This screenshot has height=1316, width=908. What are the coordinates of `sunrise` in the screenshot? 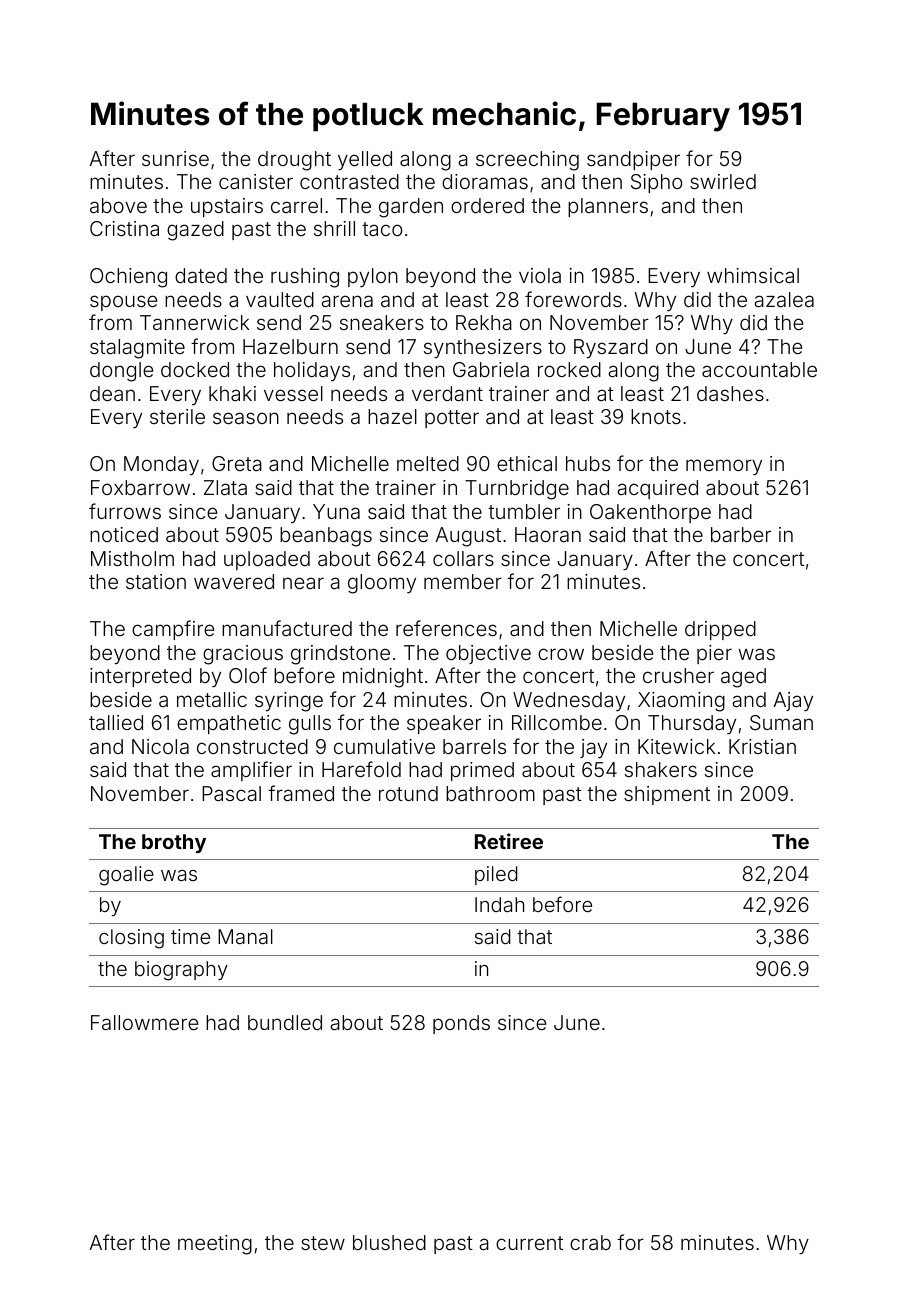 It's located at (175, 158).
